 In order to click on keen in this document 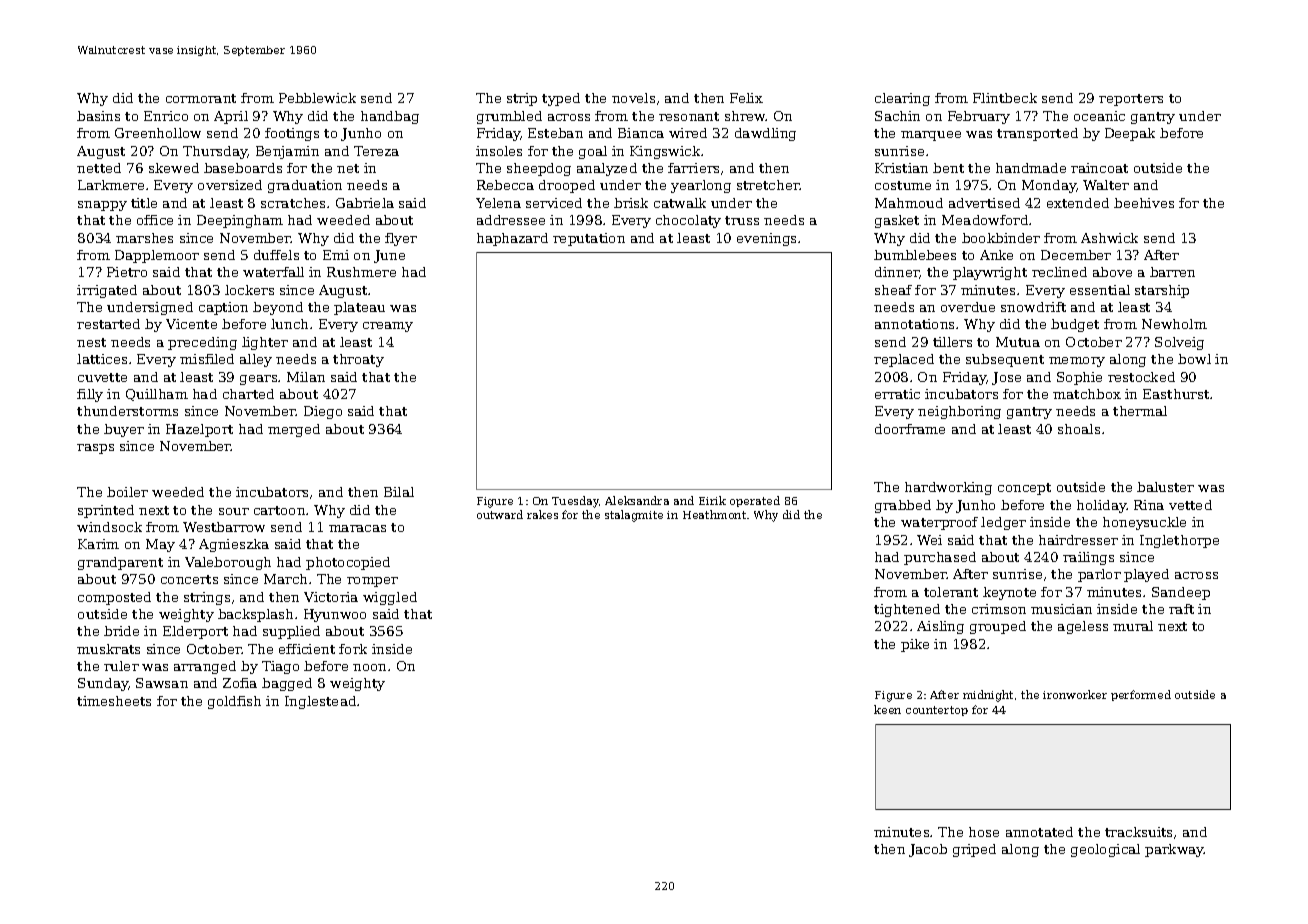, I will do `click(887, 709)`.
